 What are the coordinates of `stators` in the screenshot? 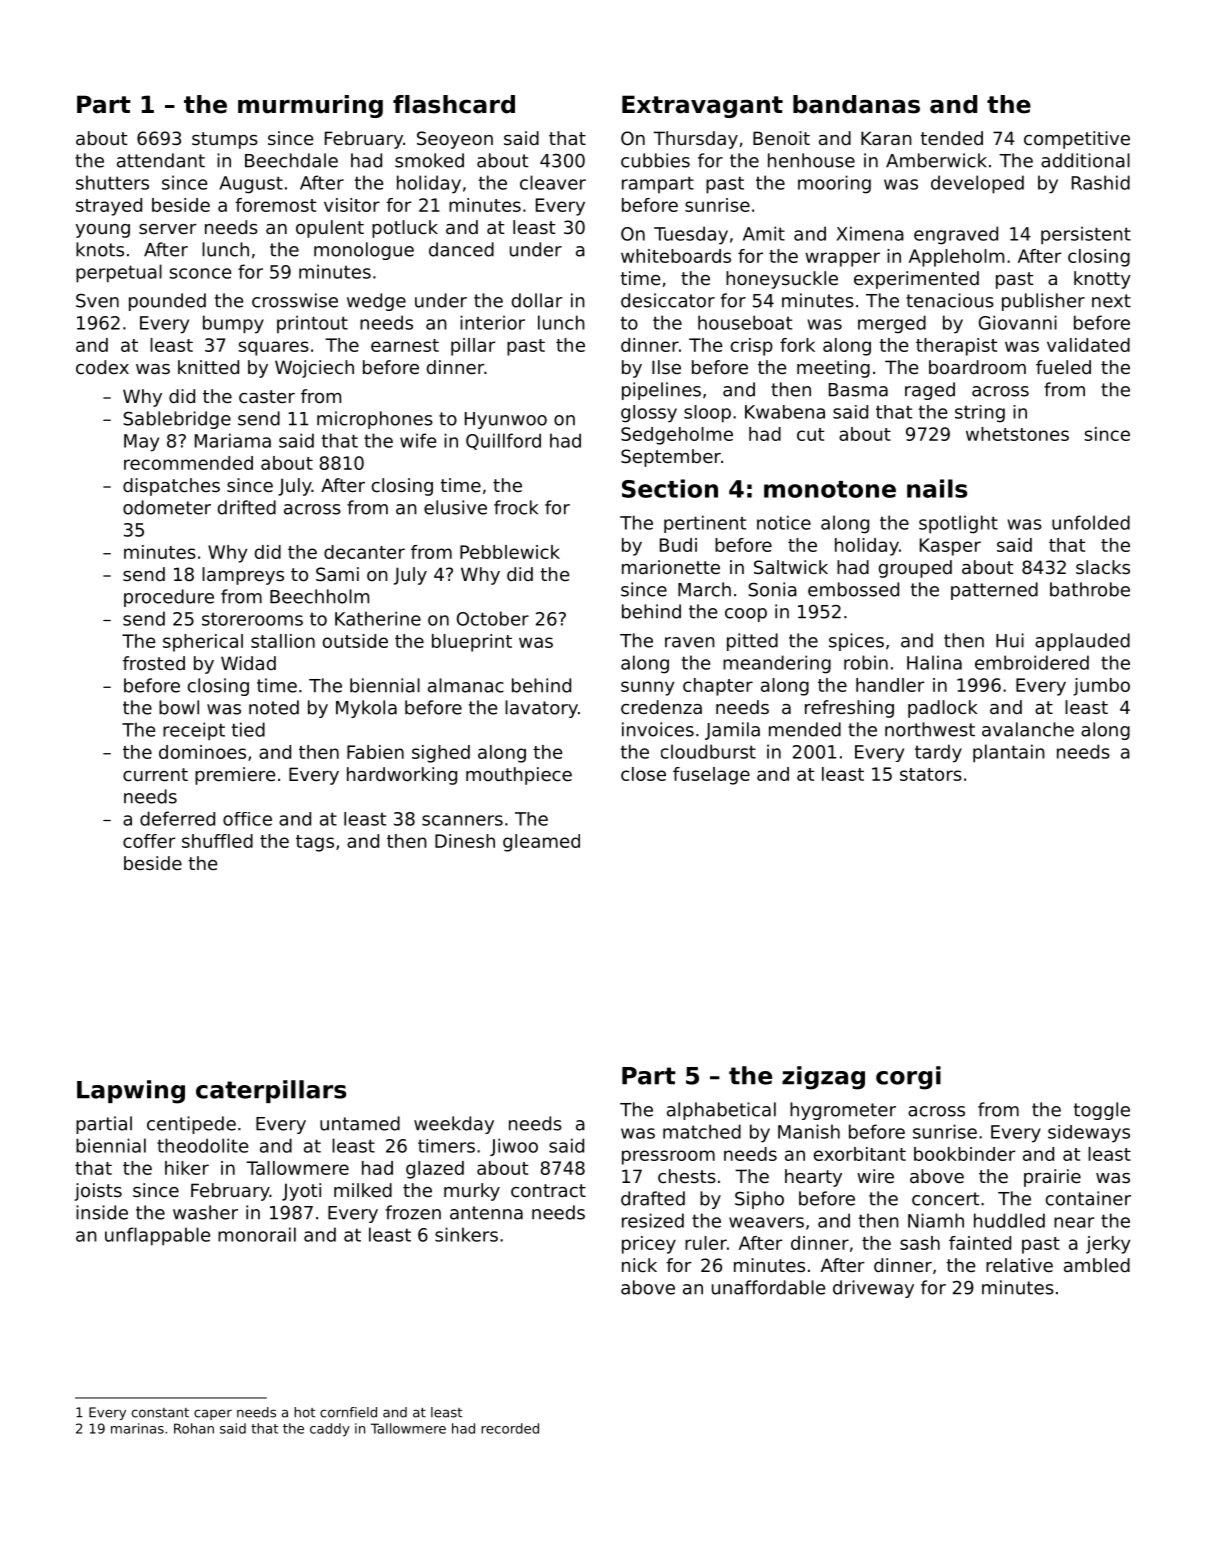 It's located at (931, 774).
